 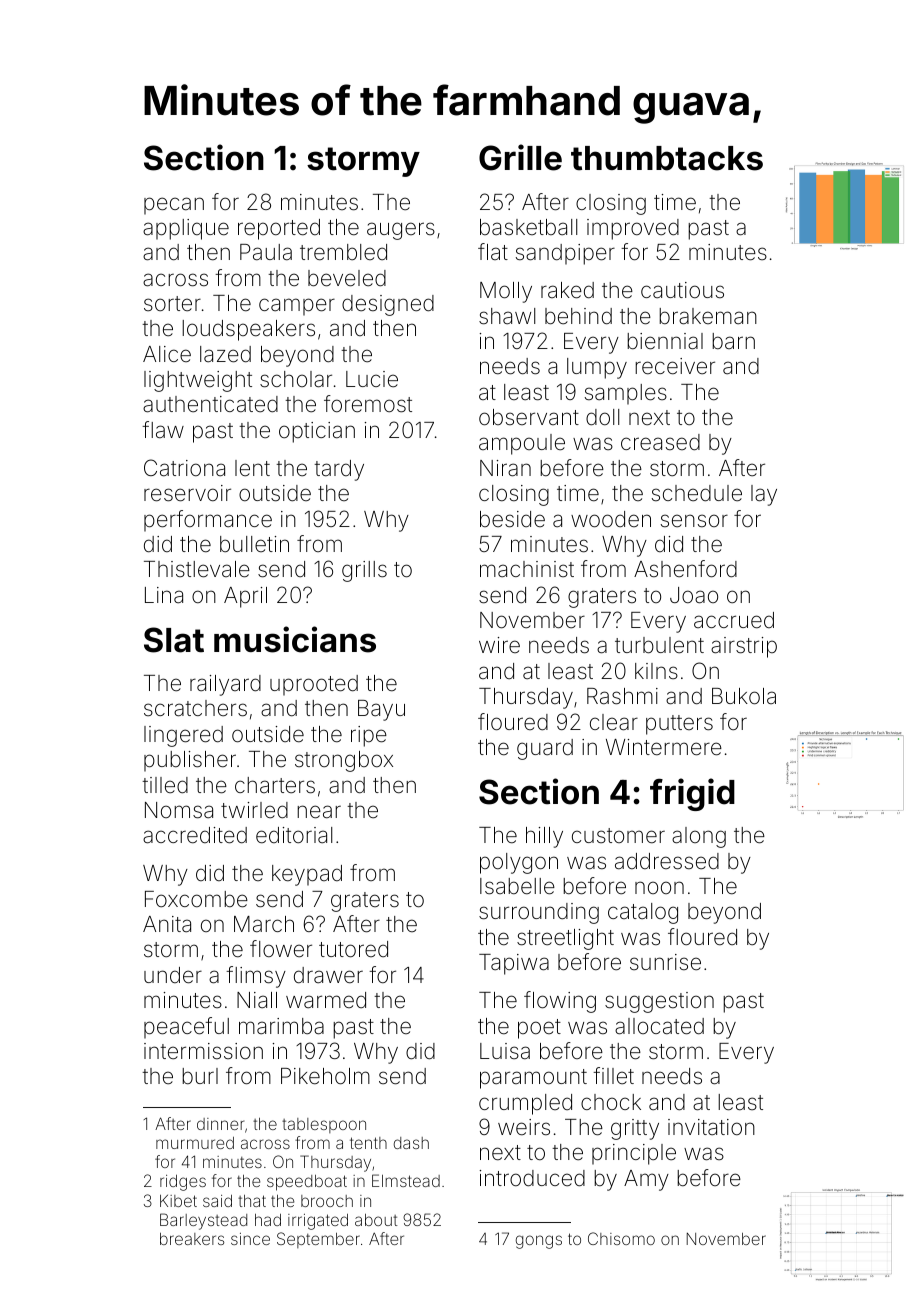 What do you see at coordinates (694, 521) in the screenshot?
I see `sensor` at bounding box center [694, 521].
